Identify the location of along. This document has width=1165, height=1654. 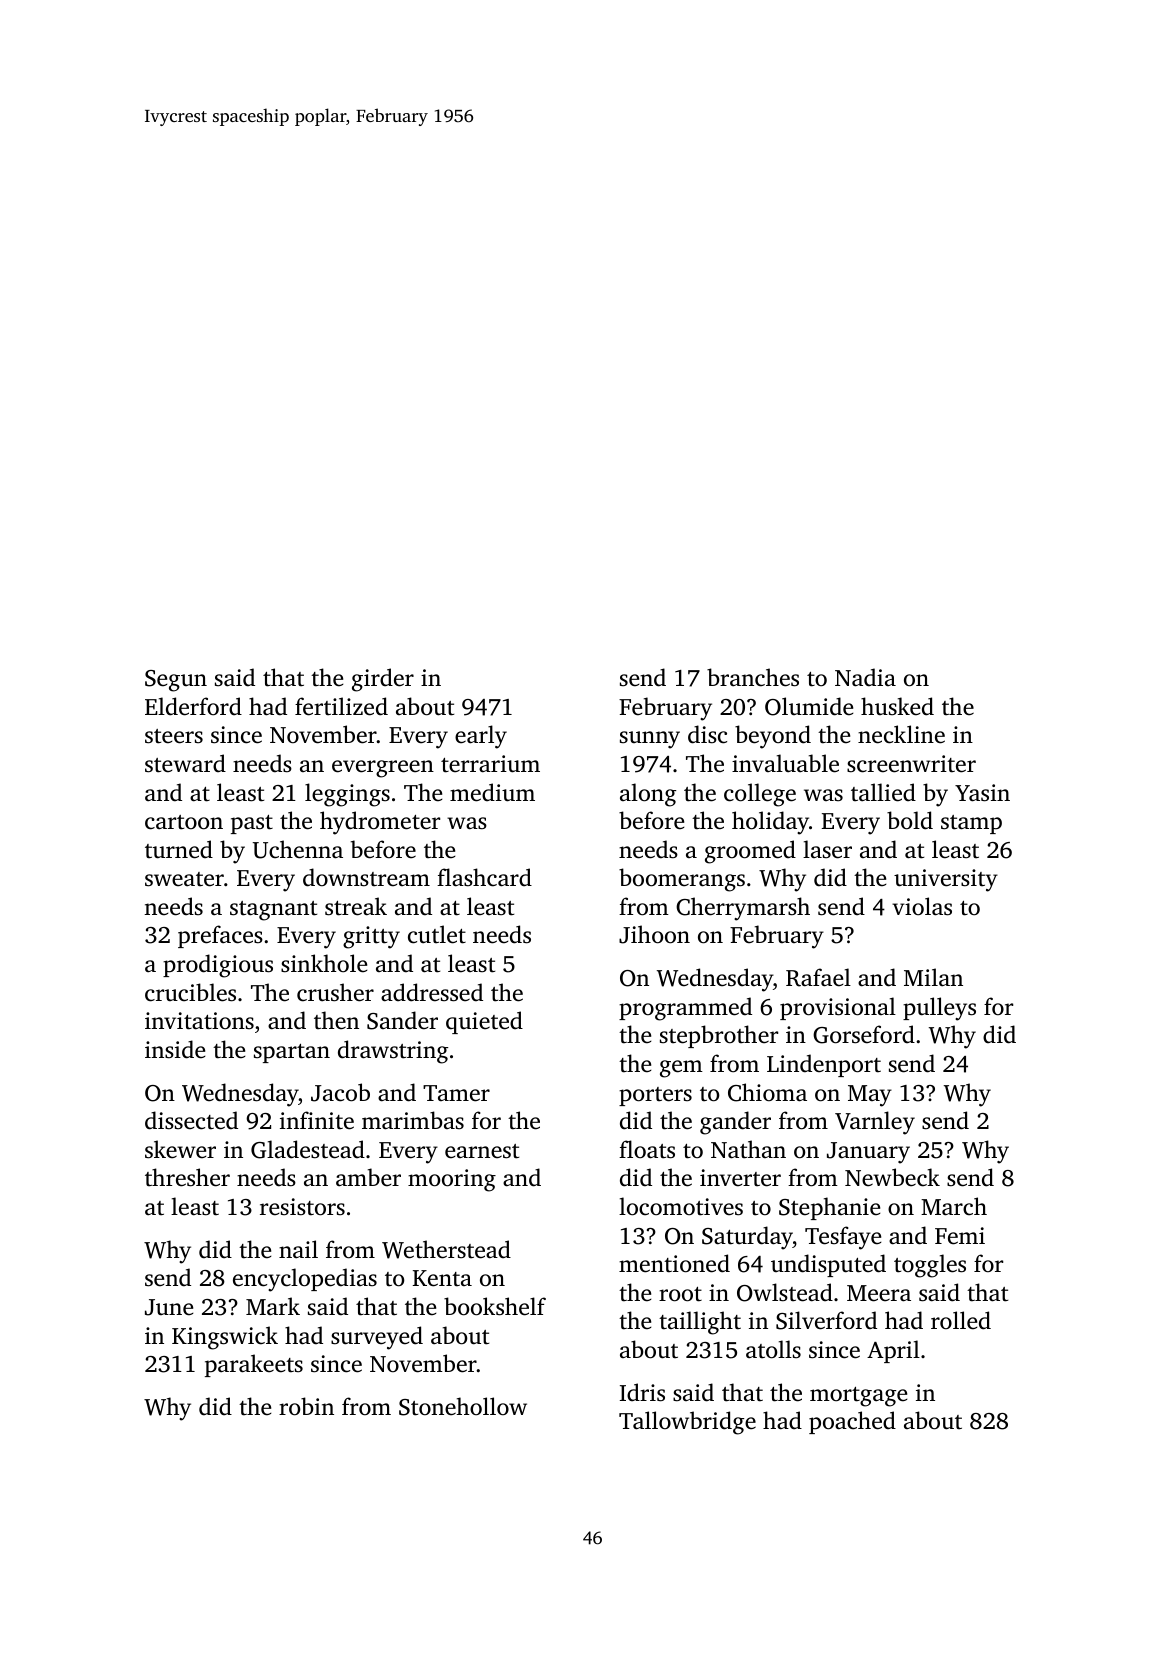
(648, 795).
